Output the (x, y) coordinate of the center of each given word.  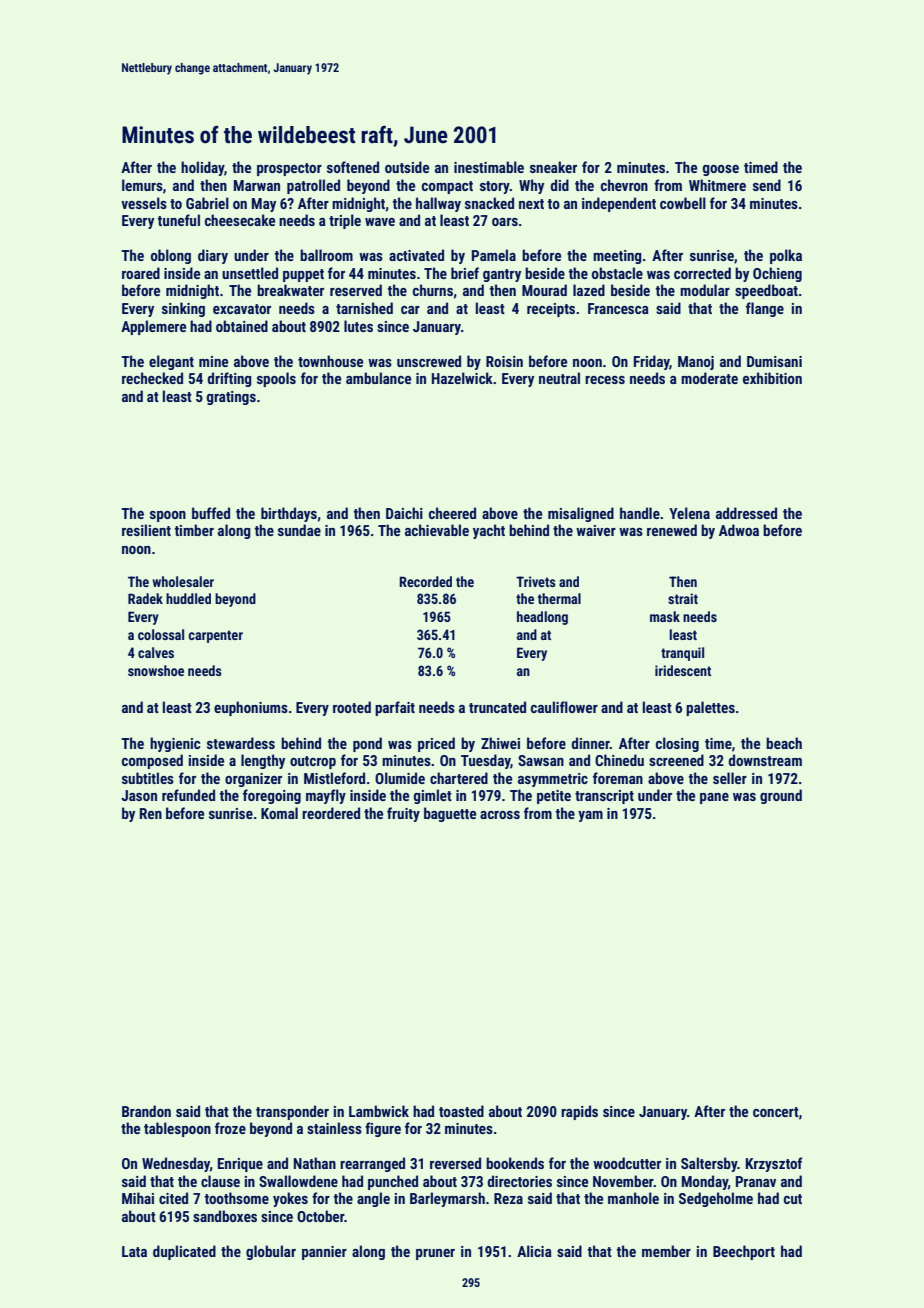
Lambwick (379, 1111)
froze (230, 1128)
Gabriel (207, 203)
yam (590, 816)
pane (714, 798)
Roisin (504, 361)
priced (436, 744)
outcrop (313, 762)
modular (705, 290)
